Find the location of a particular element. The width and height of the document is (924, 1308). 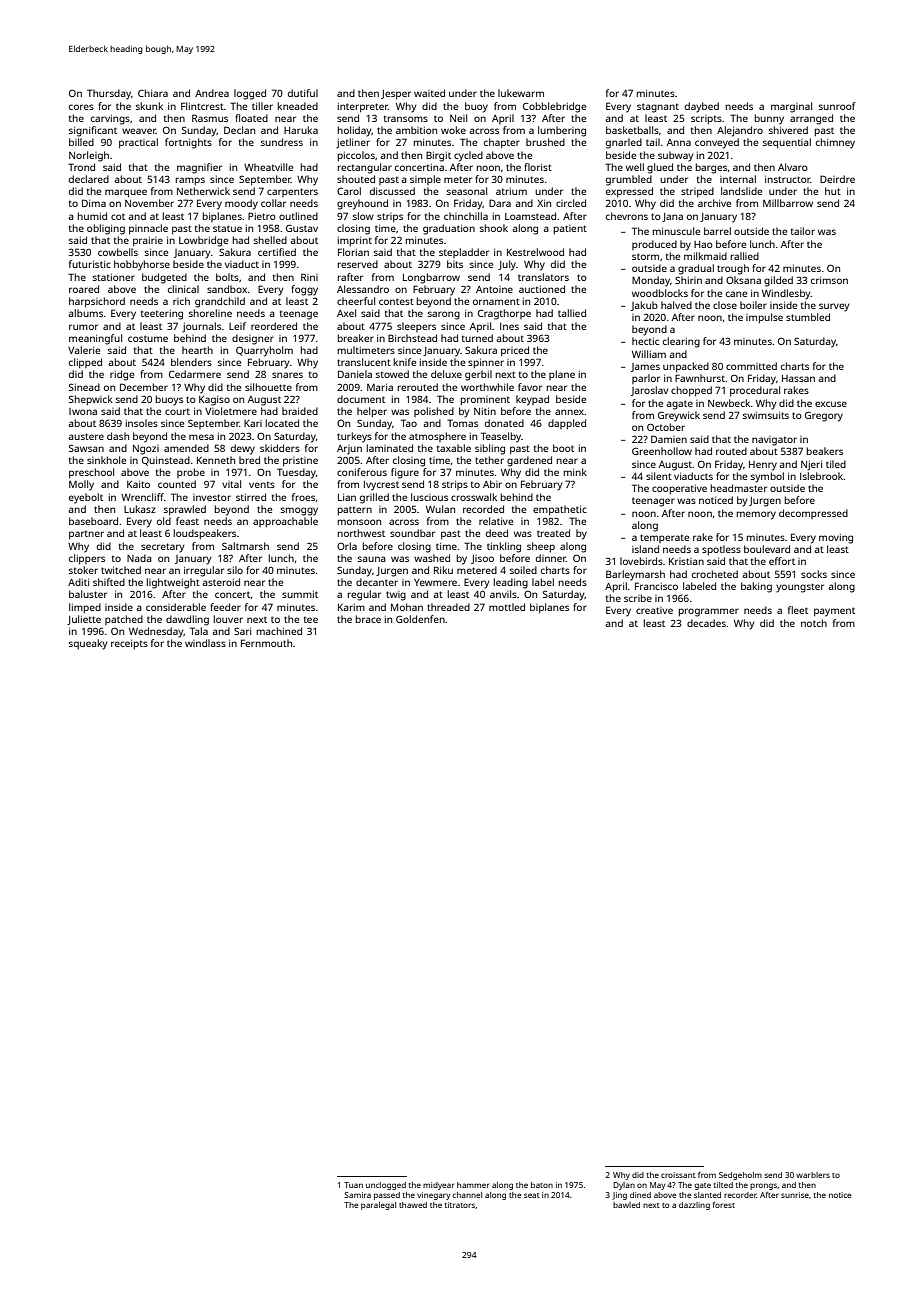

paralegal is located at coordinates (378, 1206).
